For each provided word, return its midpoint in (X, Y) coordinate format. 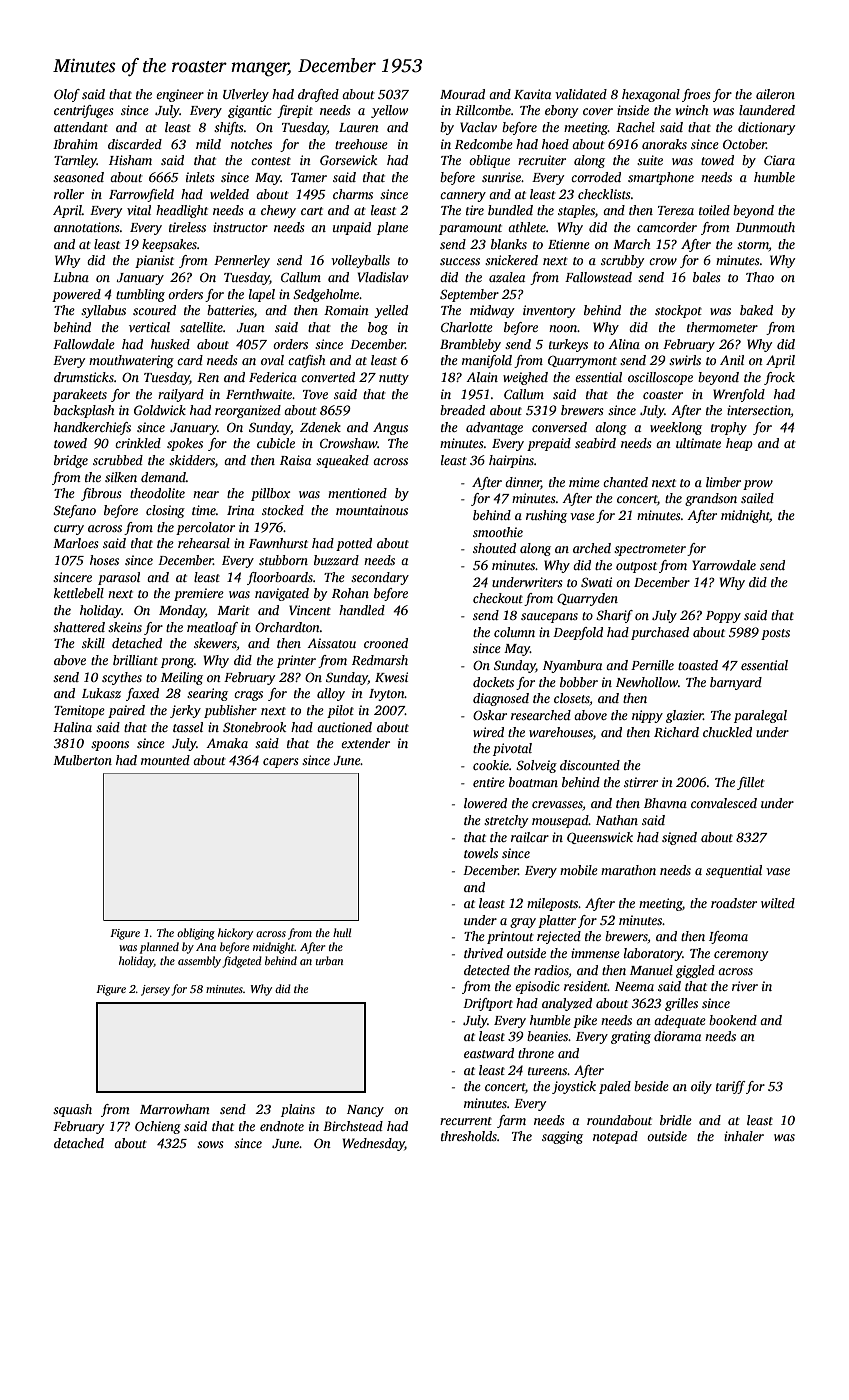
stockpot (678, 311)
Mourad (462, 94)
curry (69, 530)
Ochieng (158, 1127)
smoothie (498, 532)
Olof (67, 95)
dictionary (766, 128)
